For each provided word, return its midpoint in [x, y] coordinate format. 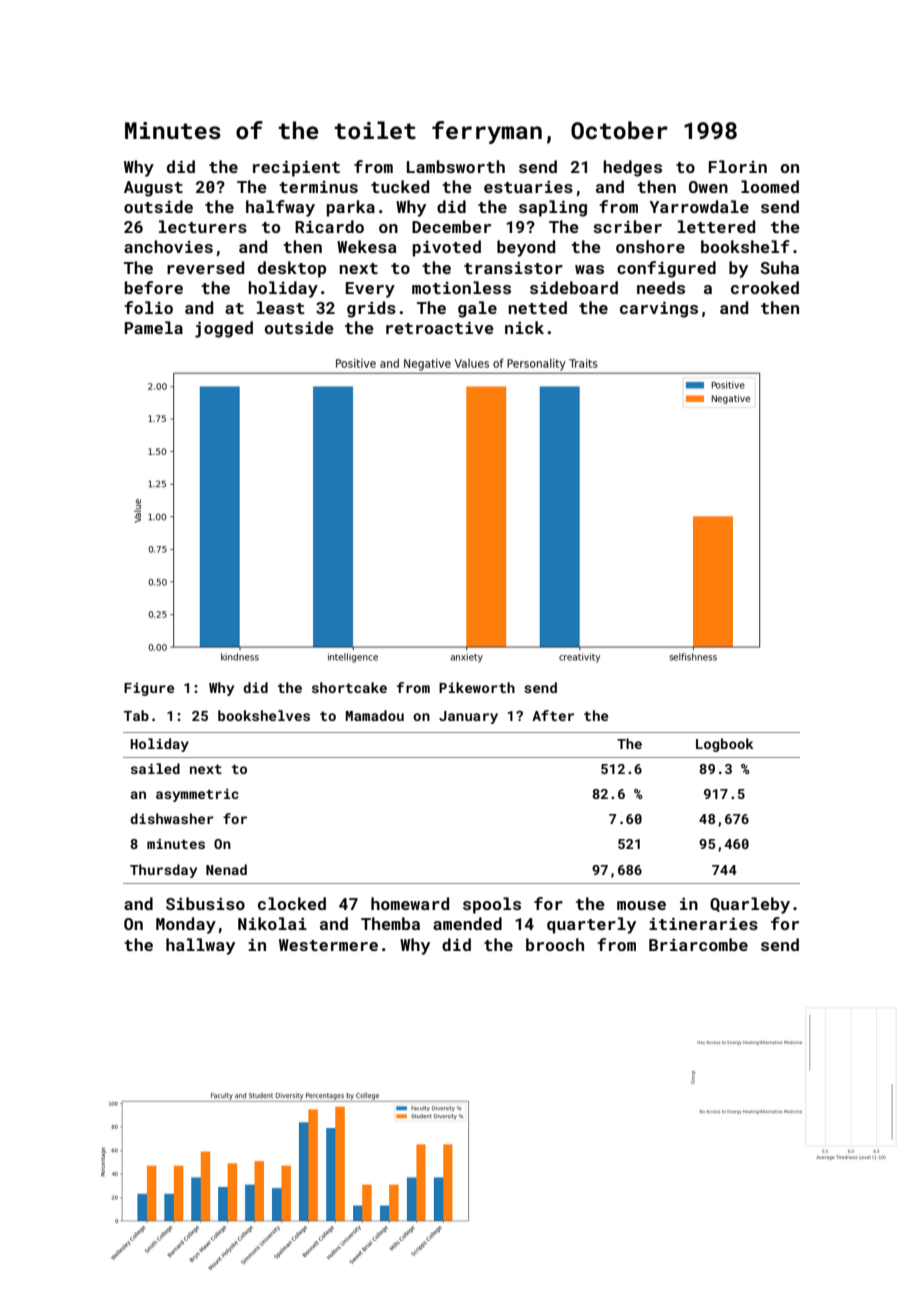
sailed [155, 768]
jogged [224, 329]
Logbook [725, 745]
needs [661, 287]
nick [524, 327]
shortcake [349, 687]
